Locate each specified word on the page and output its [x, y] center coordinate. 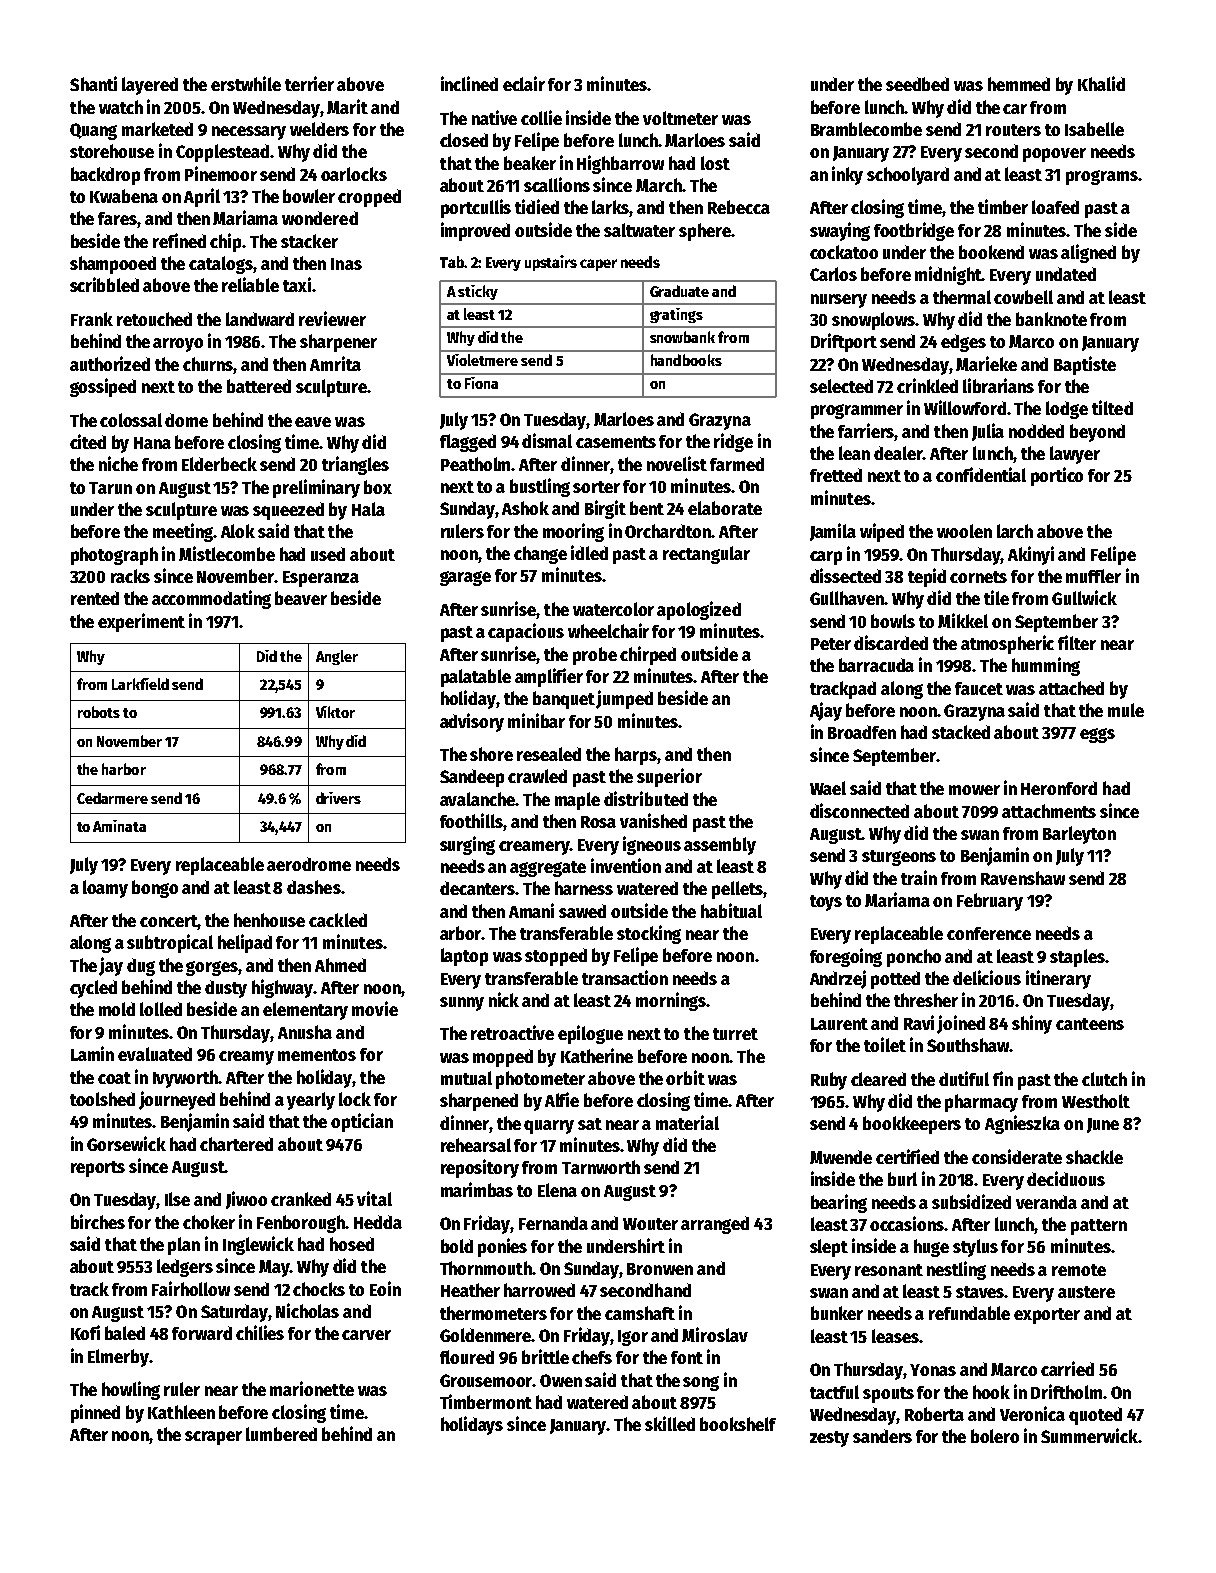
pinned [95, 1413]
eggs [1097, 735]
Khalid [1101, 83]
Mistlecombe [227, 553]
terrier [309, 83]
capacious [526, 632]
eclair [524, 83]
